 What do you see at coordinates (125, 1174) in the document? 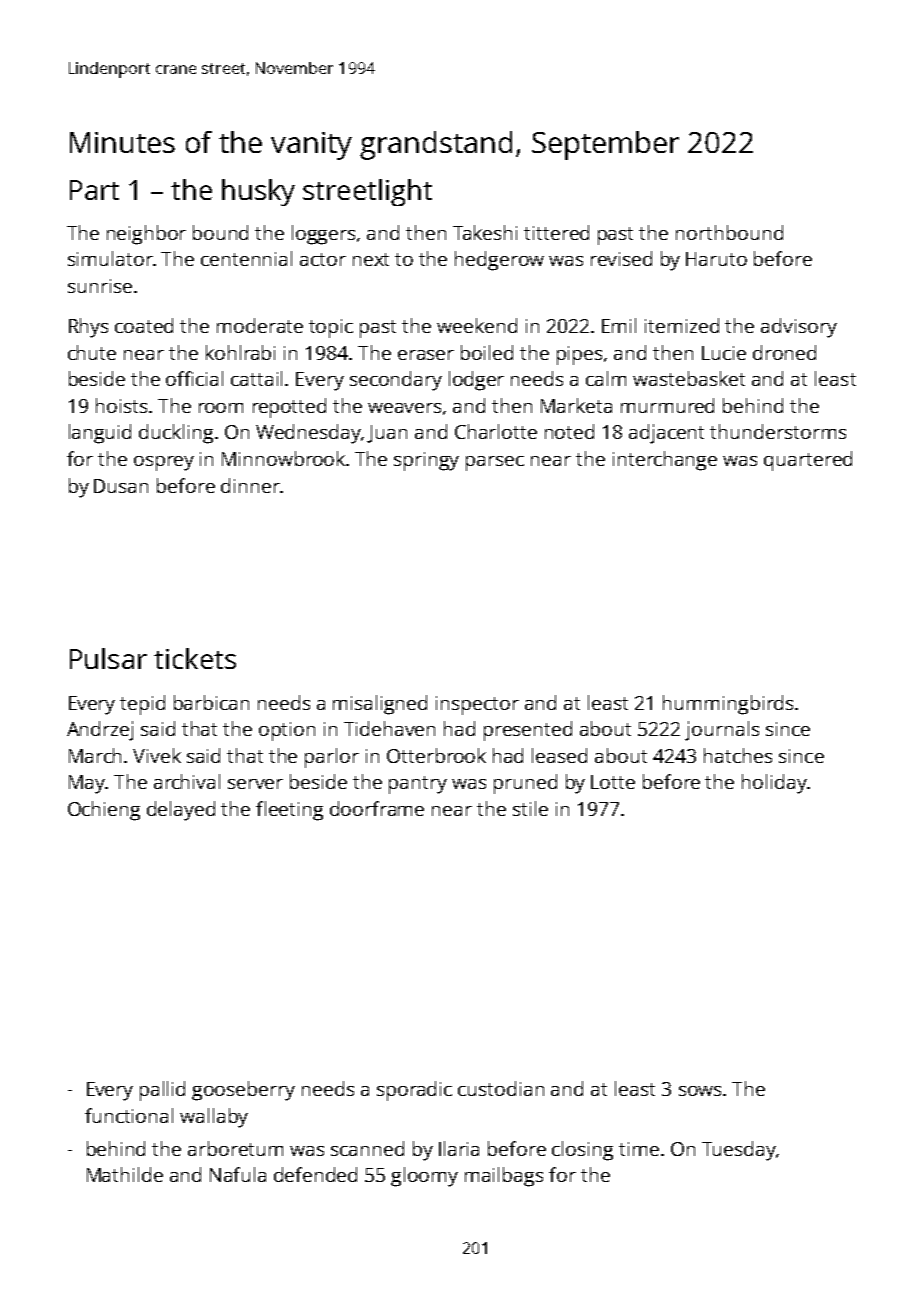
I see `Mathilde` at bounding box center [125, 1174].
